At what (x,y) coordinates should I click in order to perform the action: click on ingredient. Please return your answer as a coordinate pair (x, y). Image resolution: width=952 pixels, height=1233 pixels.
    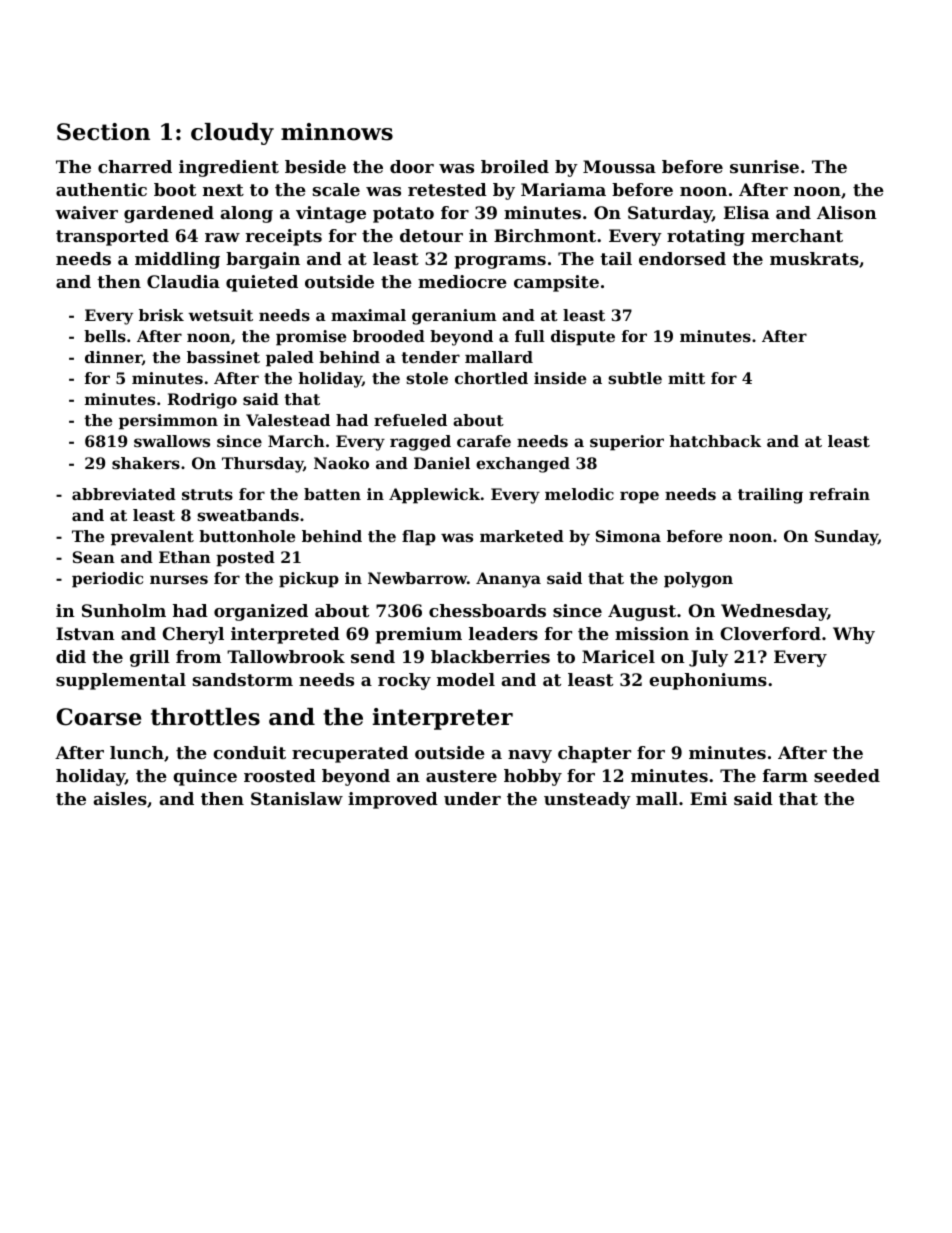
    Looking at the image, I should click on (229, 168).
